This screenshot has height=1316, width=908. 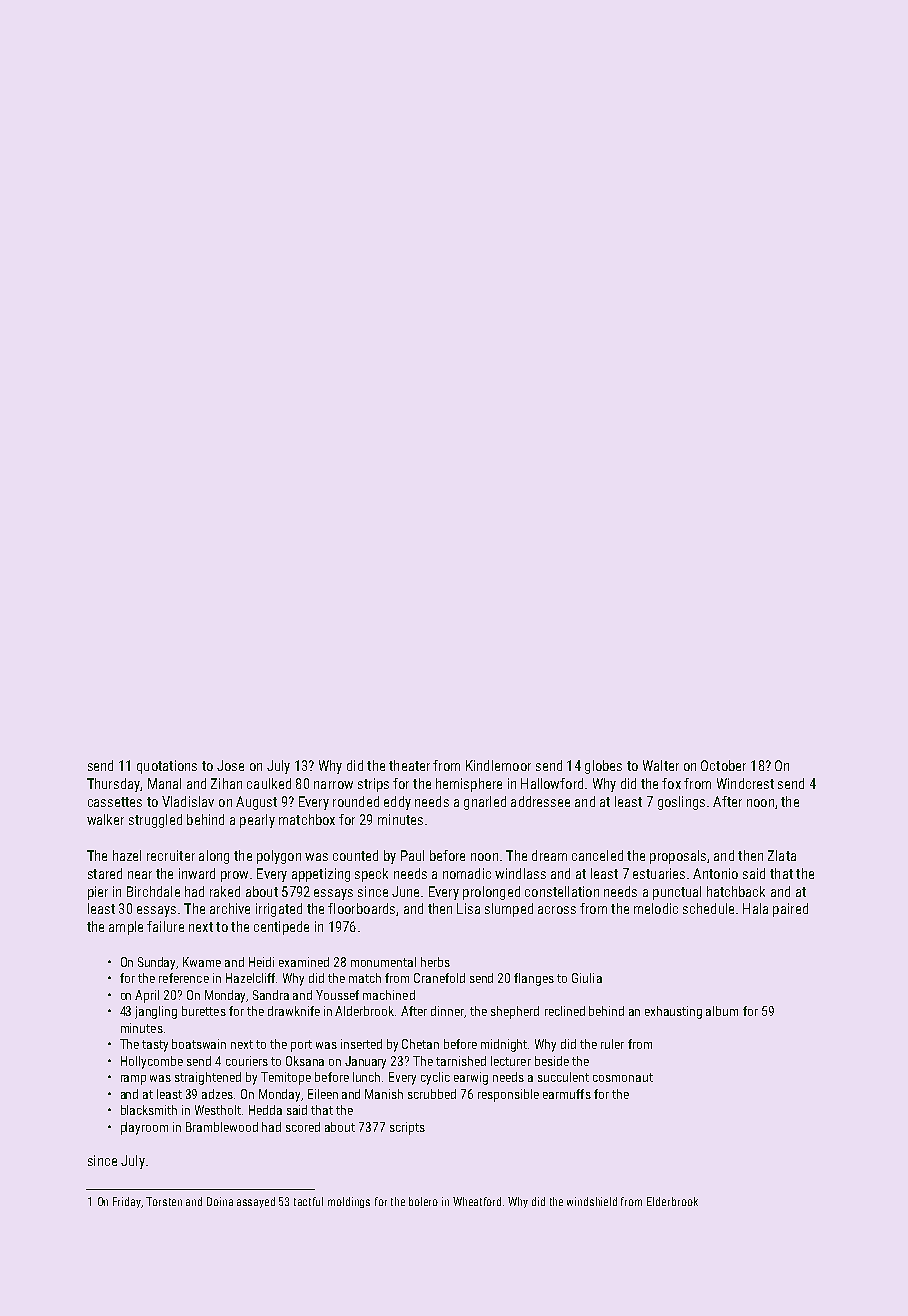 What do you see at coordinates (256, 803) in the screenshot?
I see `August` at bounding box center [256, 803].
